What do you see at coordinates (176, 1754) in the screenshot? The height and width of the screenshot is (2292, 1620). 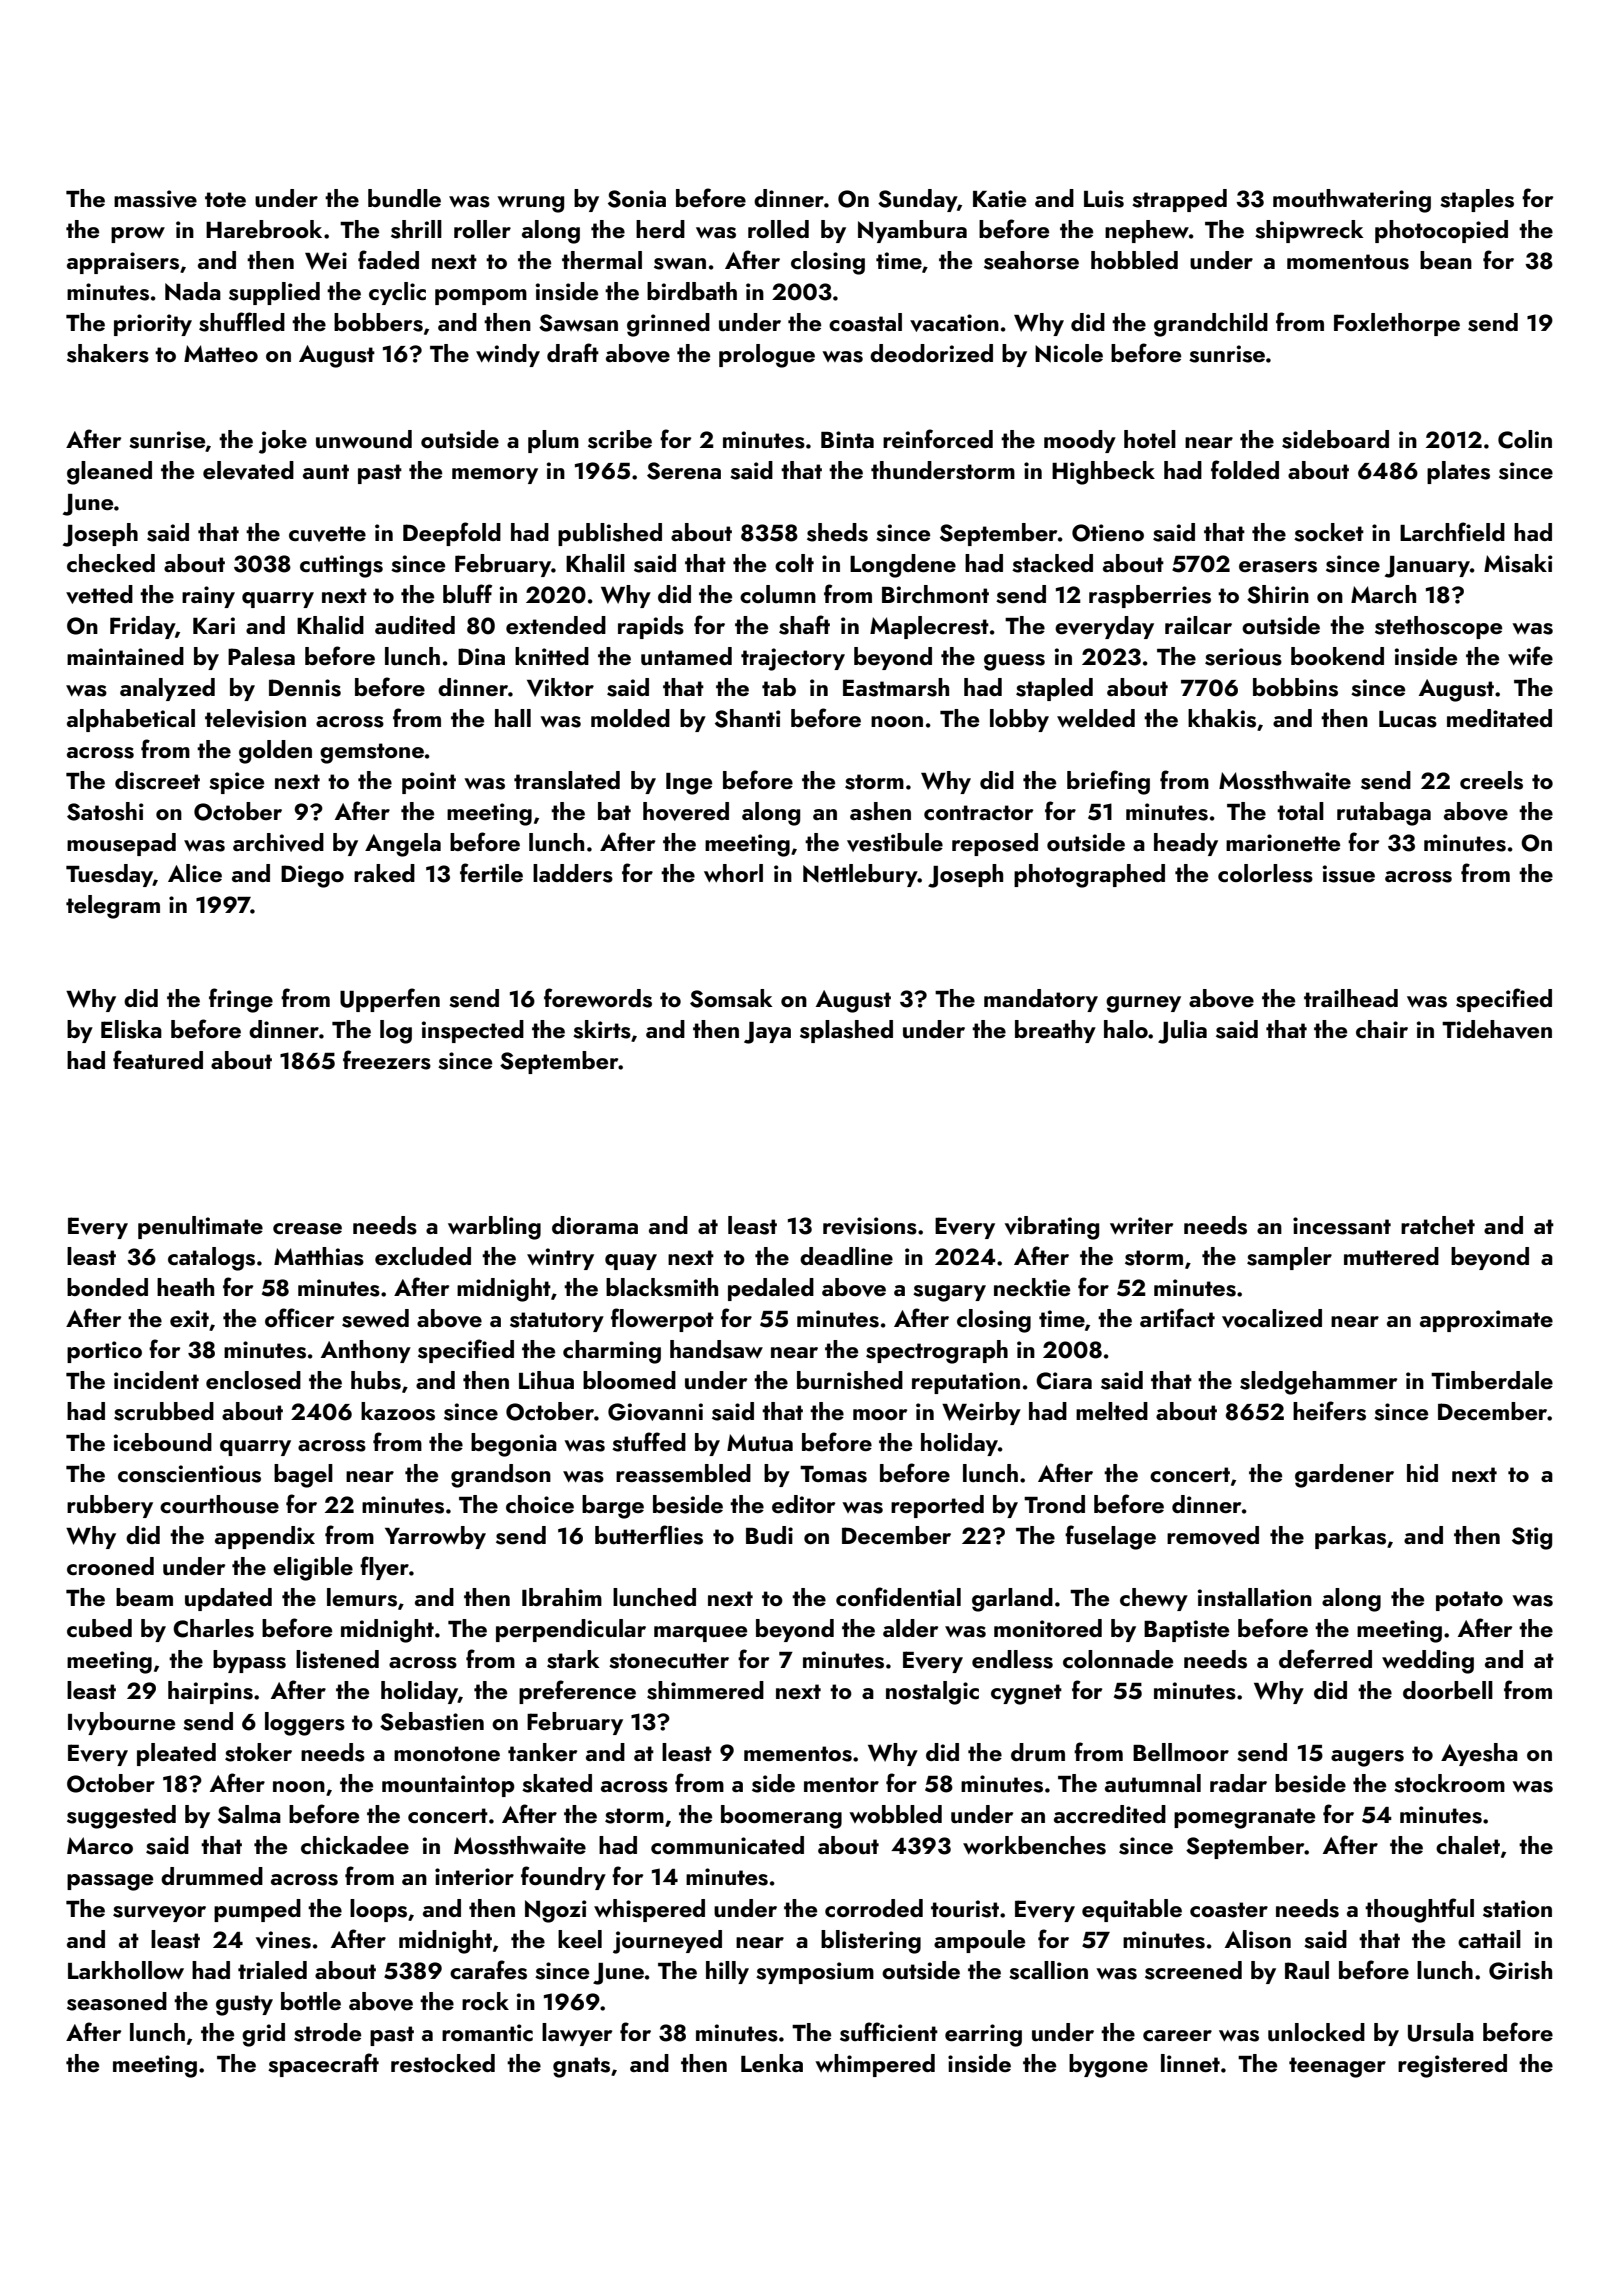 I see `pleated` at bounding box center [176, 1754].
